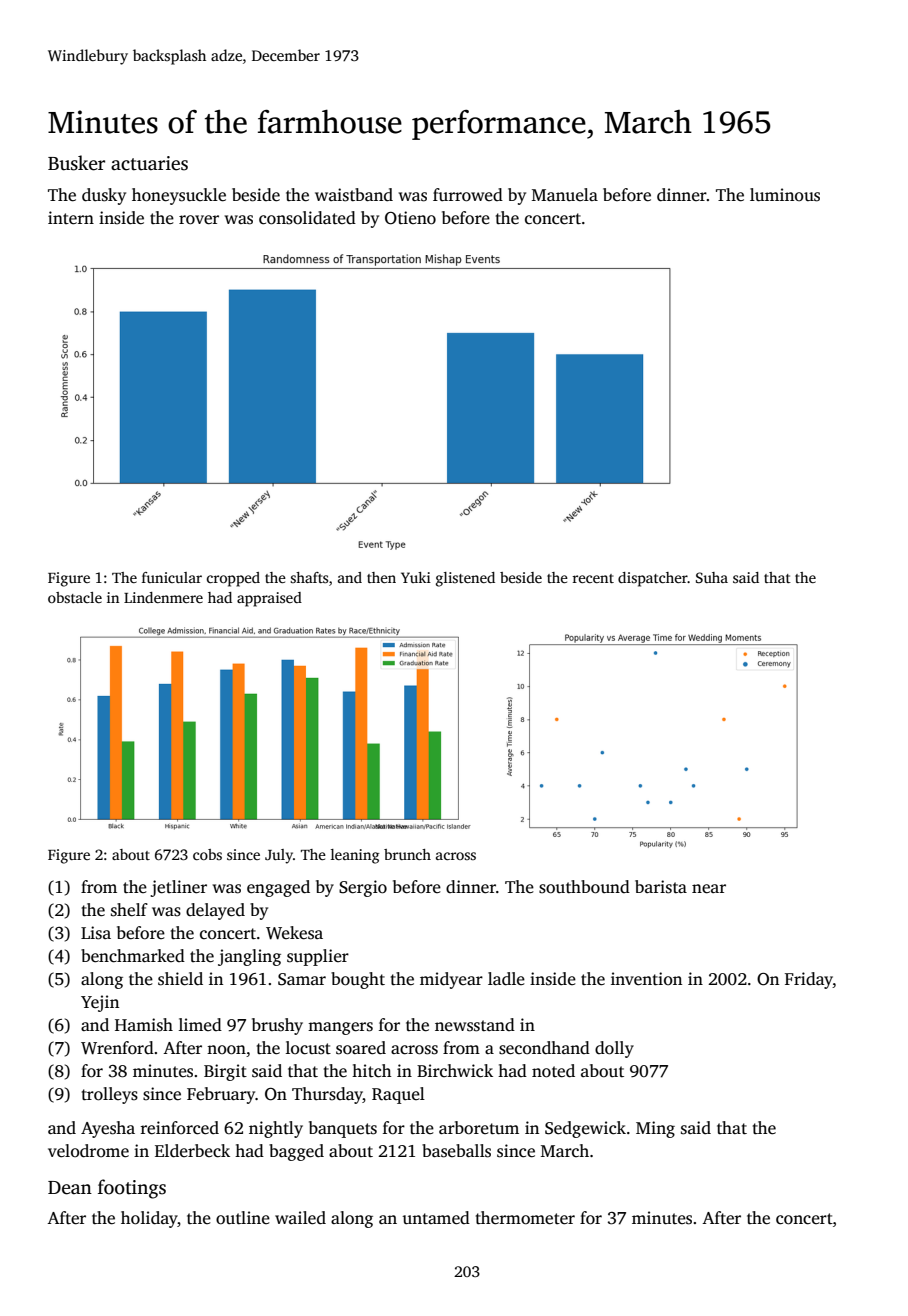 This screenshot has height=1316, width=908. What do you see at coordinates (585, 1129) in the screenshot?
I see `Sedgewick` at bounding box center [585, 1129].
